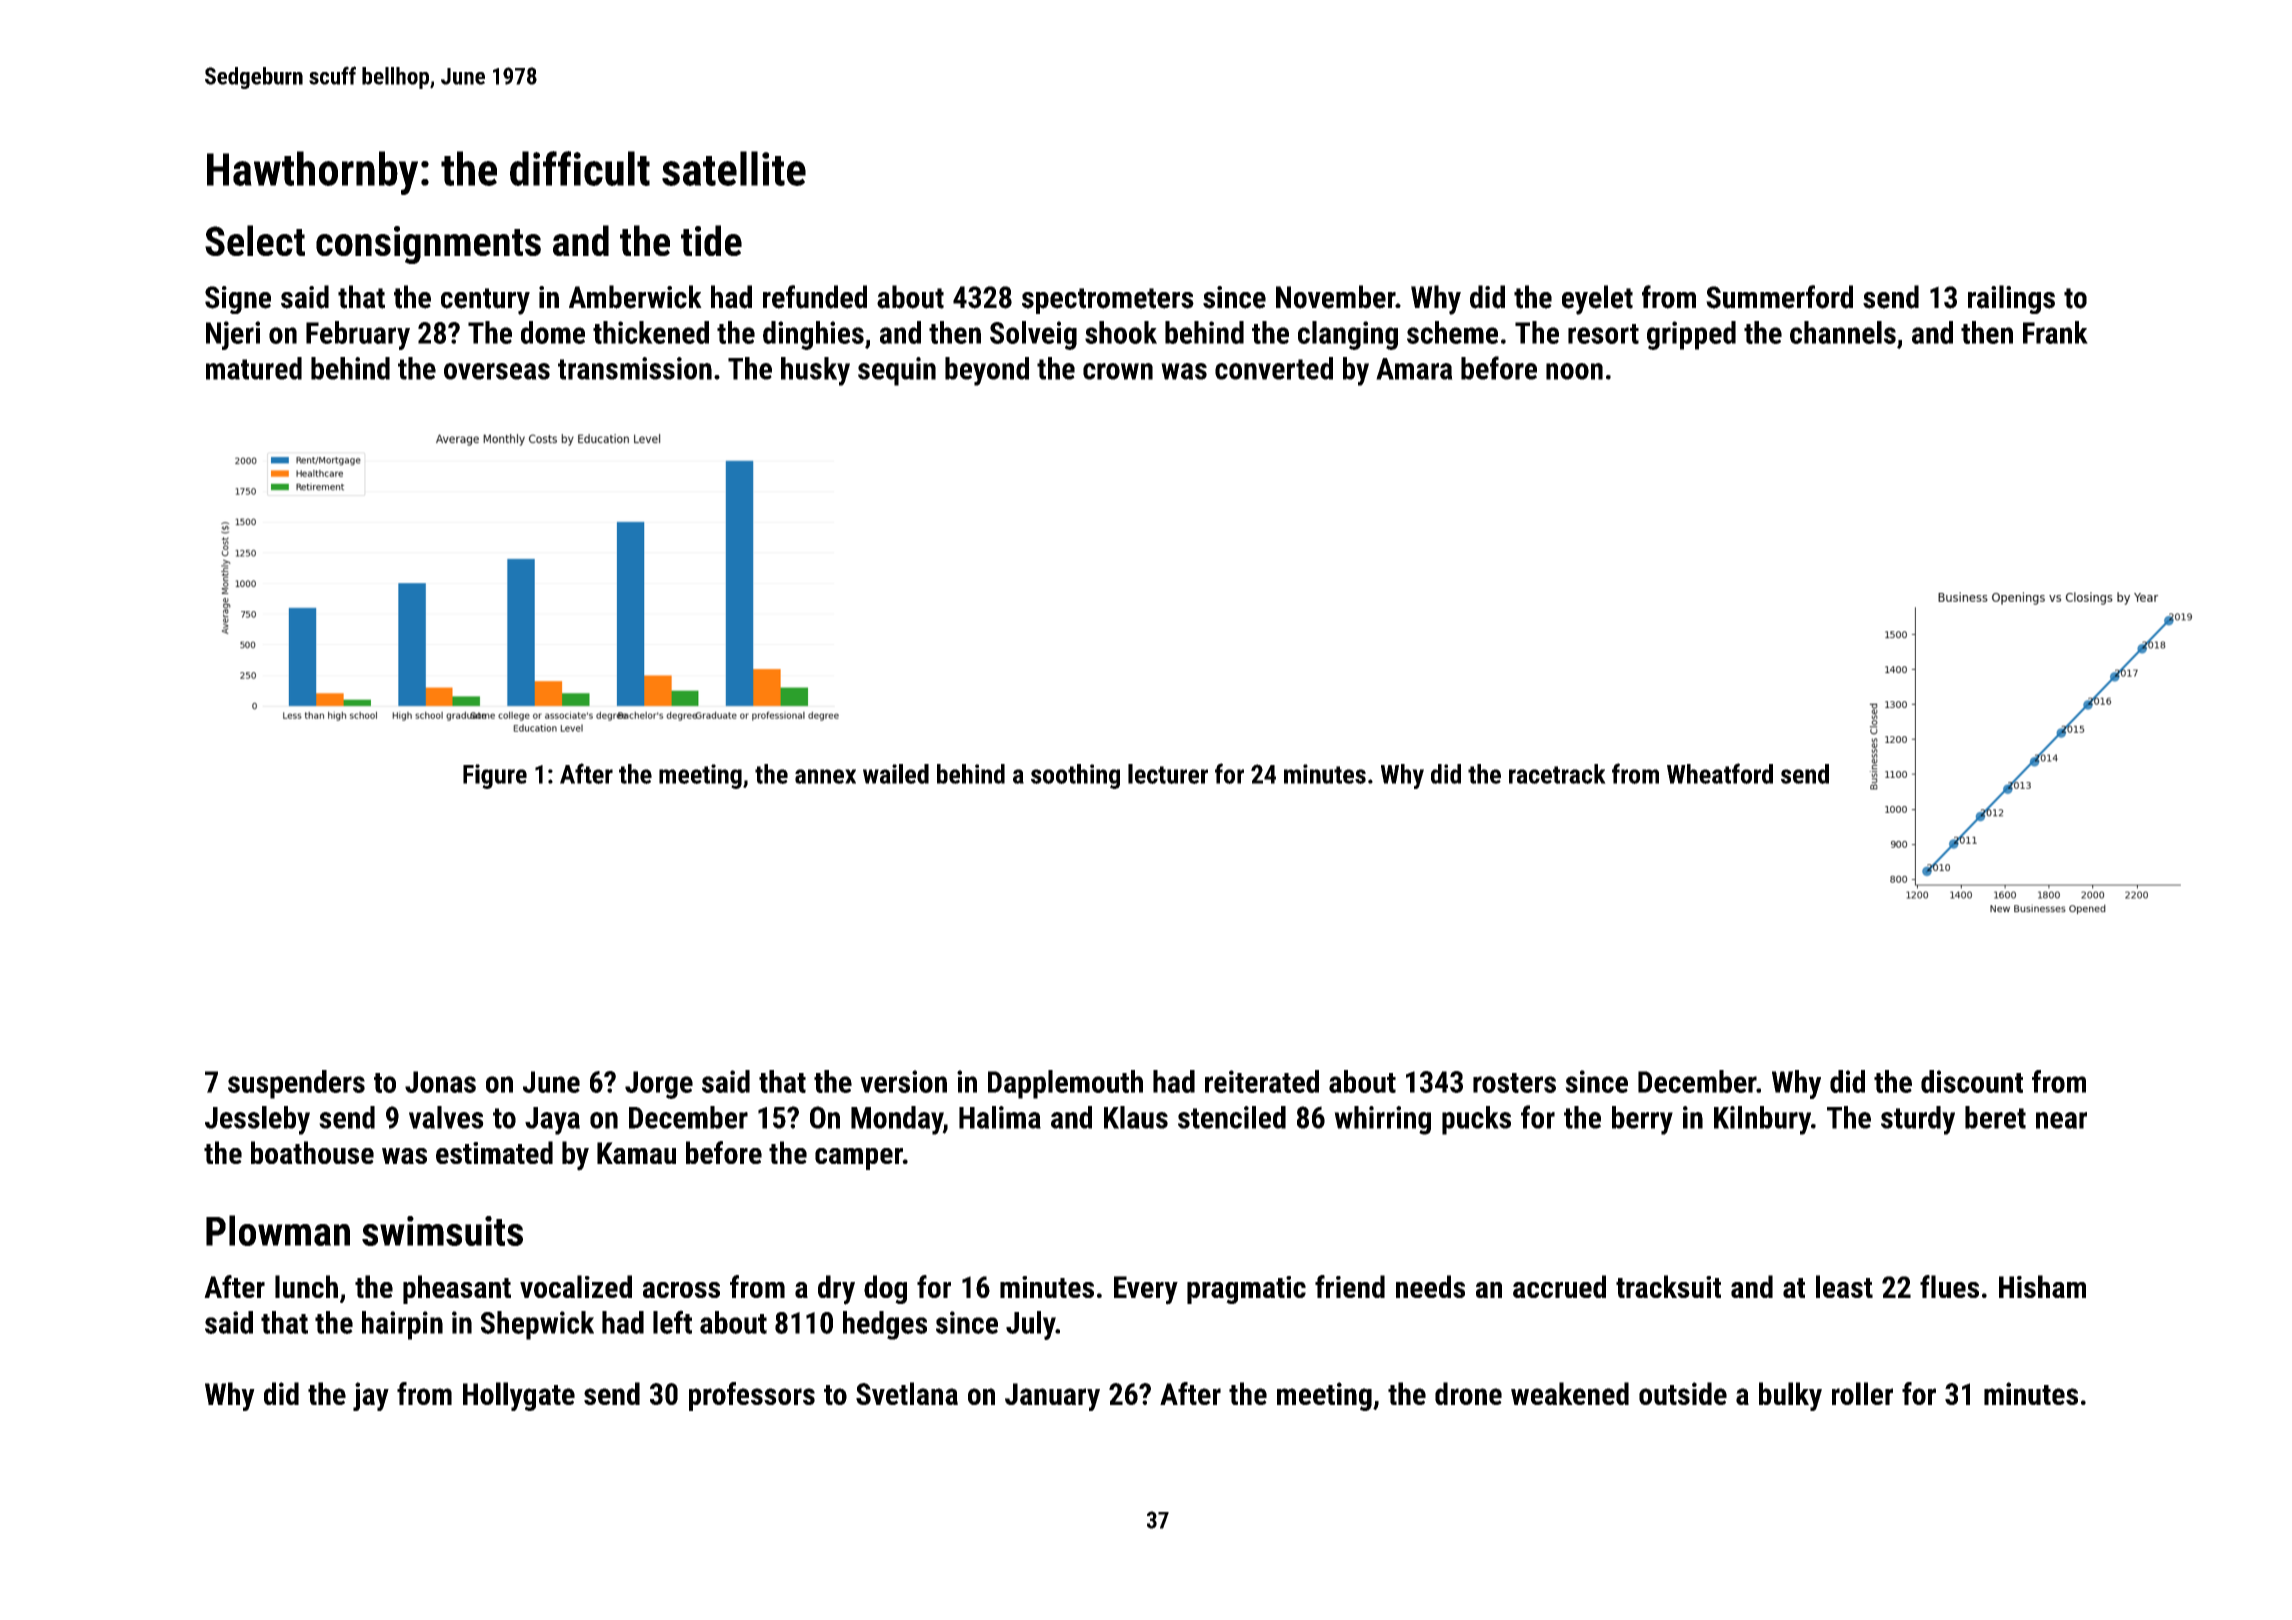  What do you see at coordinates (440, 1082) in the screenshot?
I see `Jonas` at bounding box center [440, 1082].
